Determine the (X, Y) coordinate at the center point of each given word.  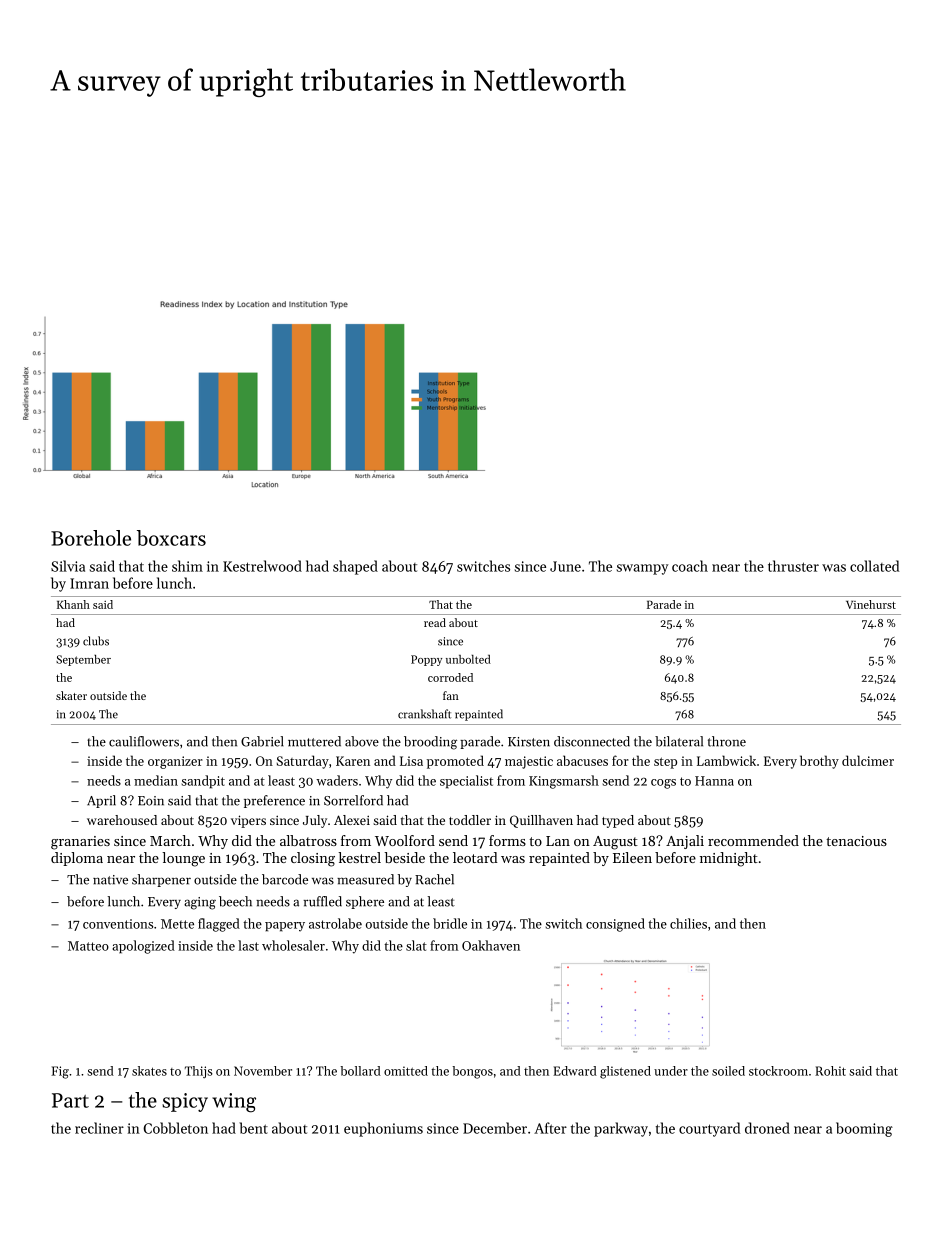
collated (874, 566)
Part (70, 1100)
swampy (642, 569)
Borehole (91, 538)
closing (313, 859)
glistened (625, 1072)
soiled (728, 1071)
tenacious (856, 841)
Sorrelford (353, 800)
